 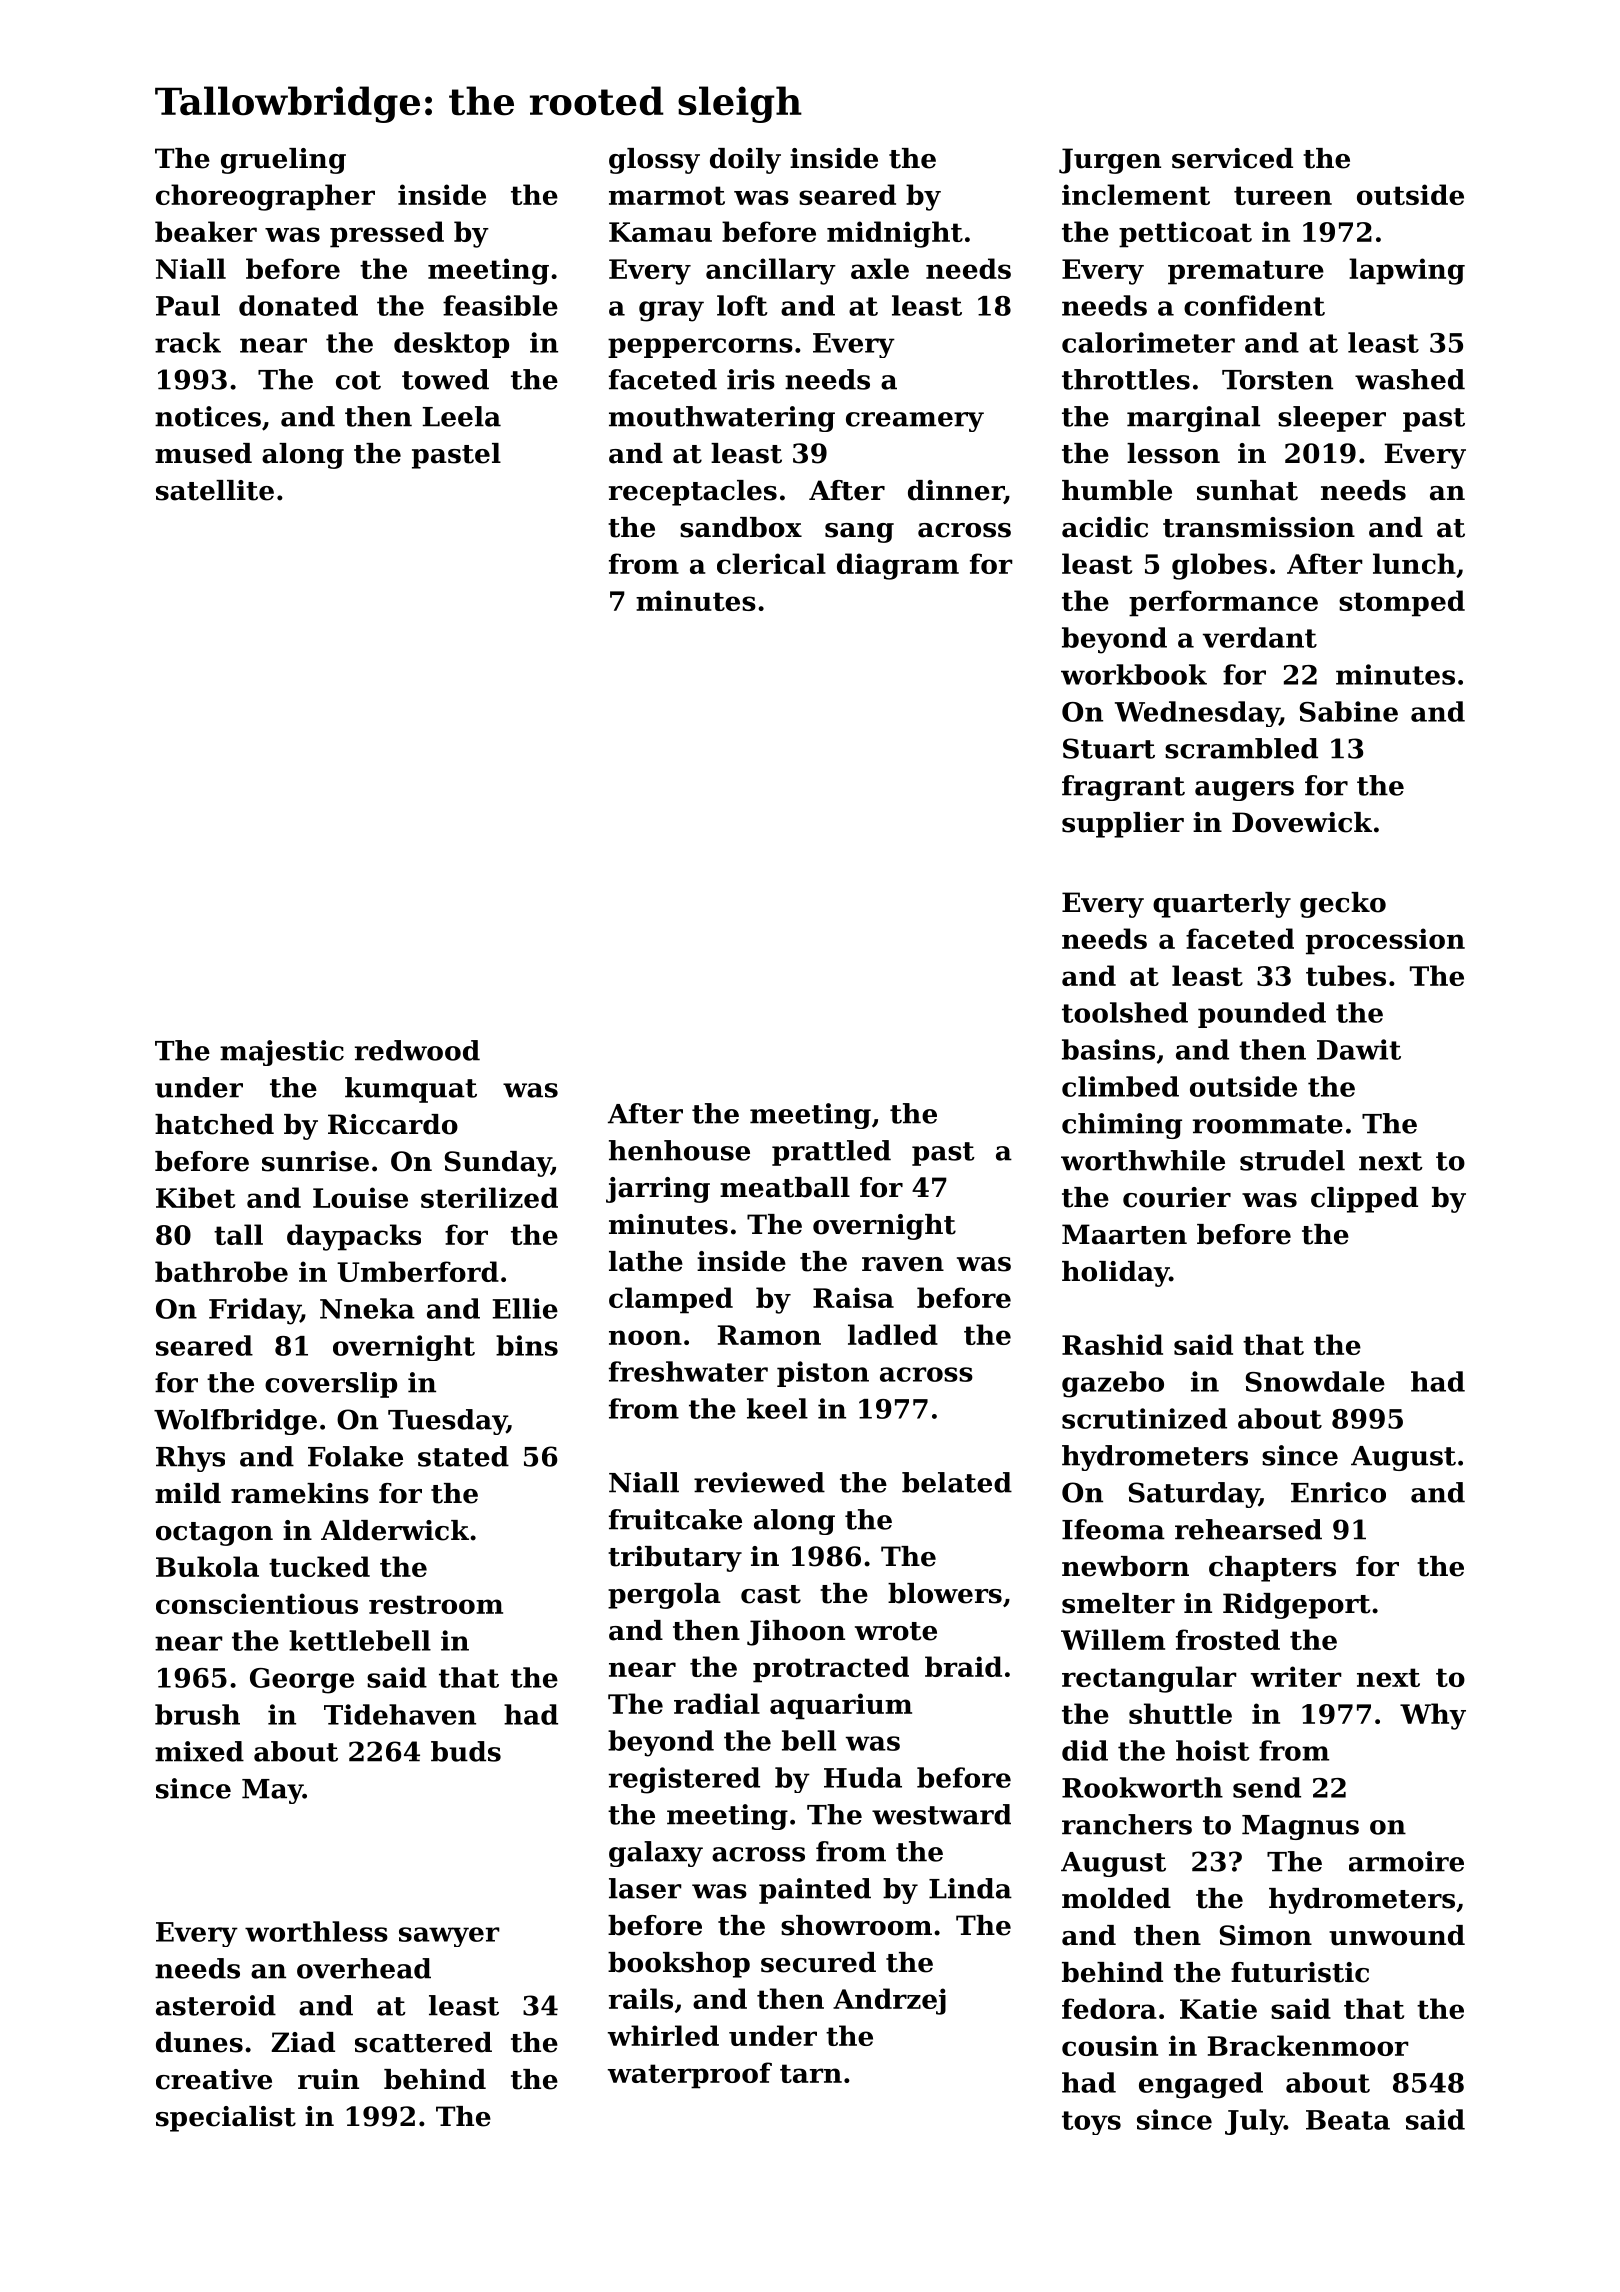 I want to click on Torsten, so click(x=1277, y=380).
